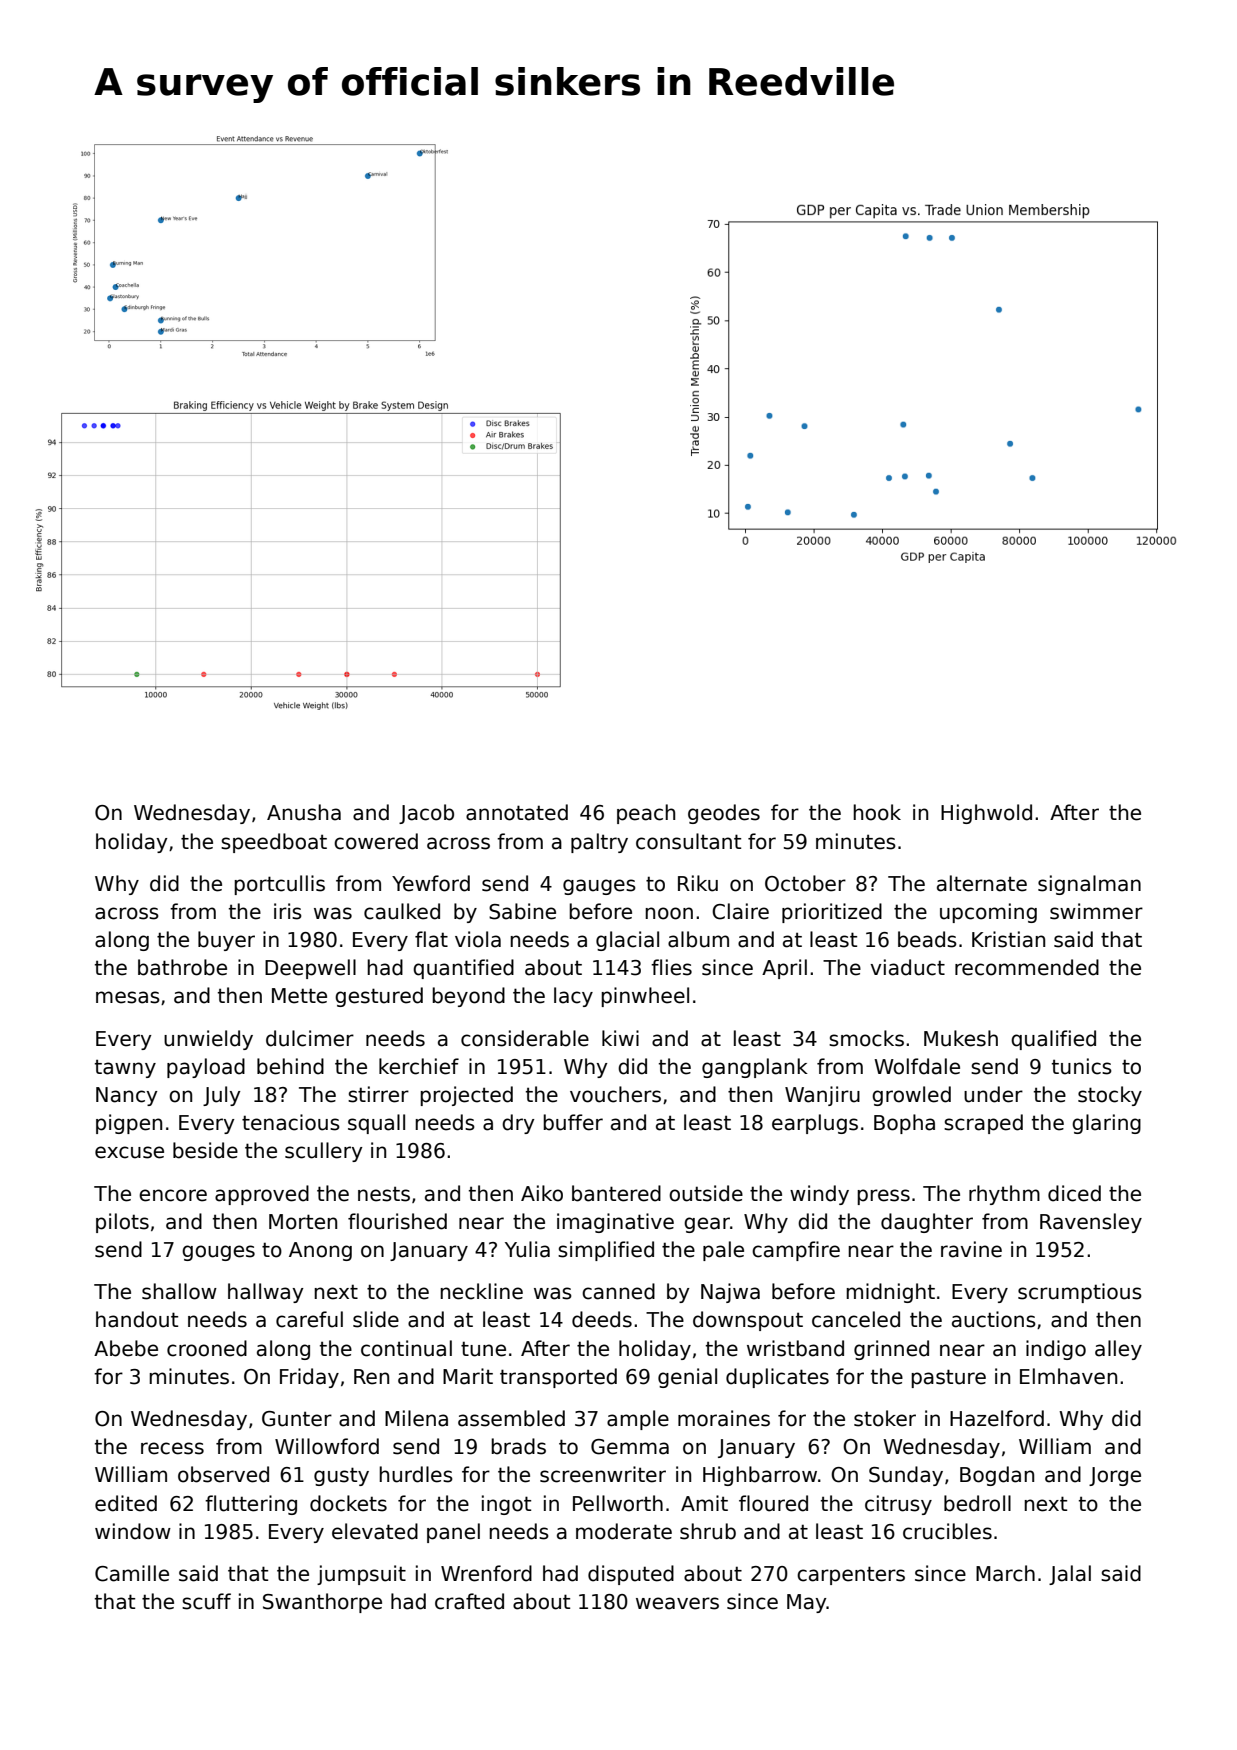 The image size is (1237, 1750). Describe the element at coordinates (573, 997) in the image. I see `lacy` at that location.
